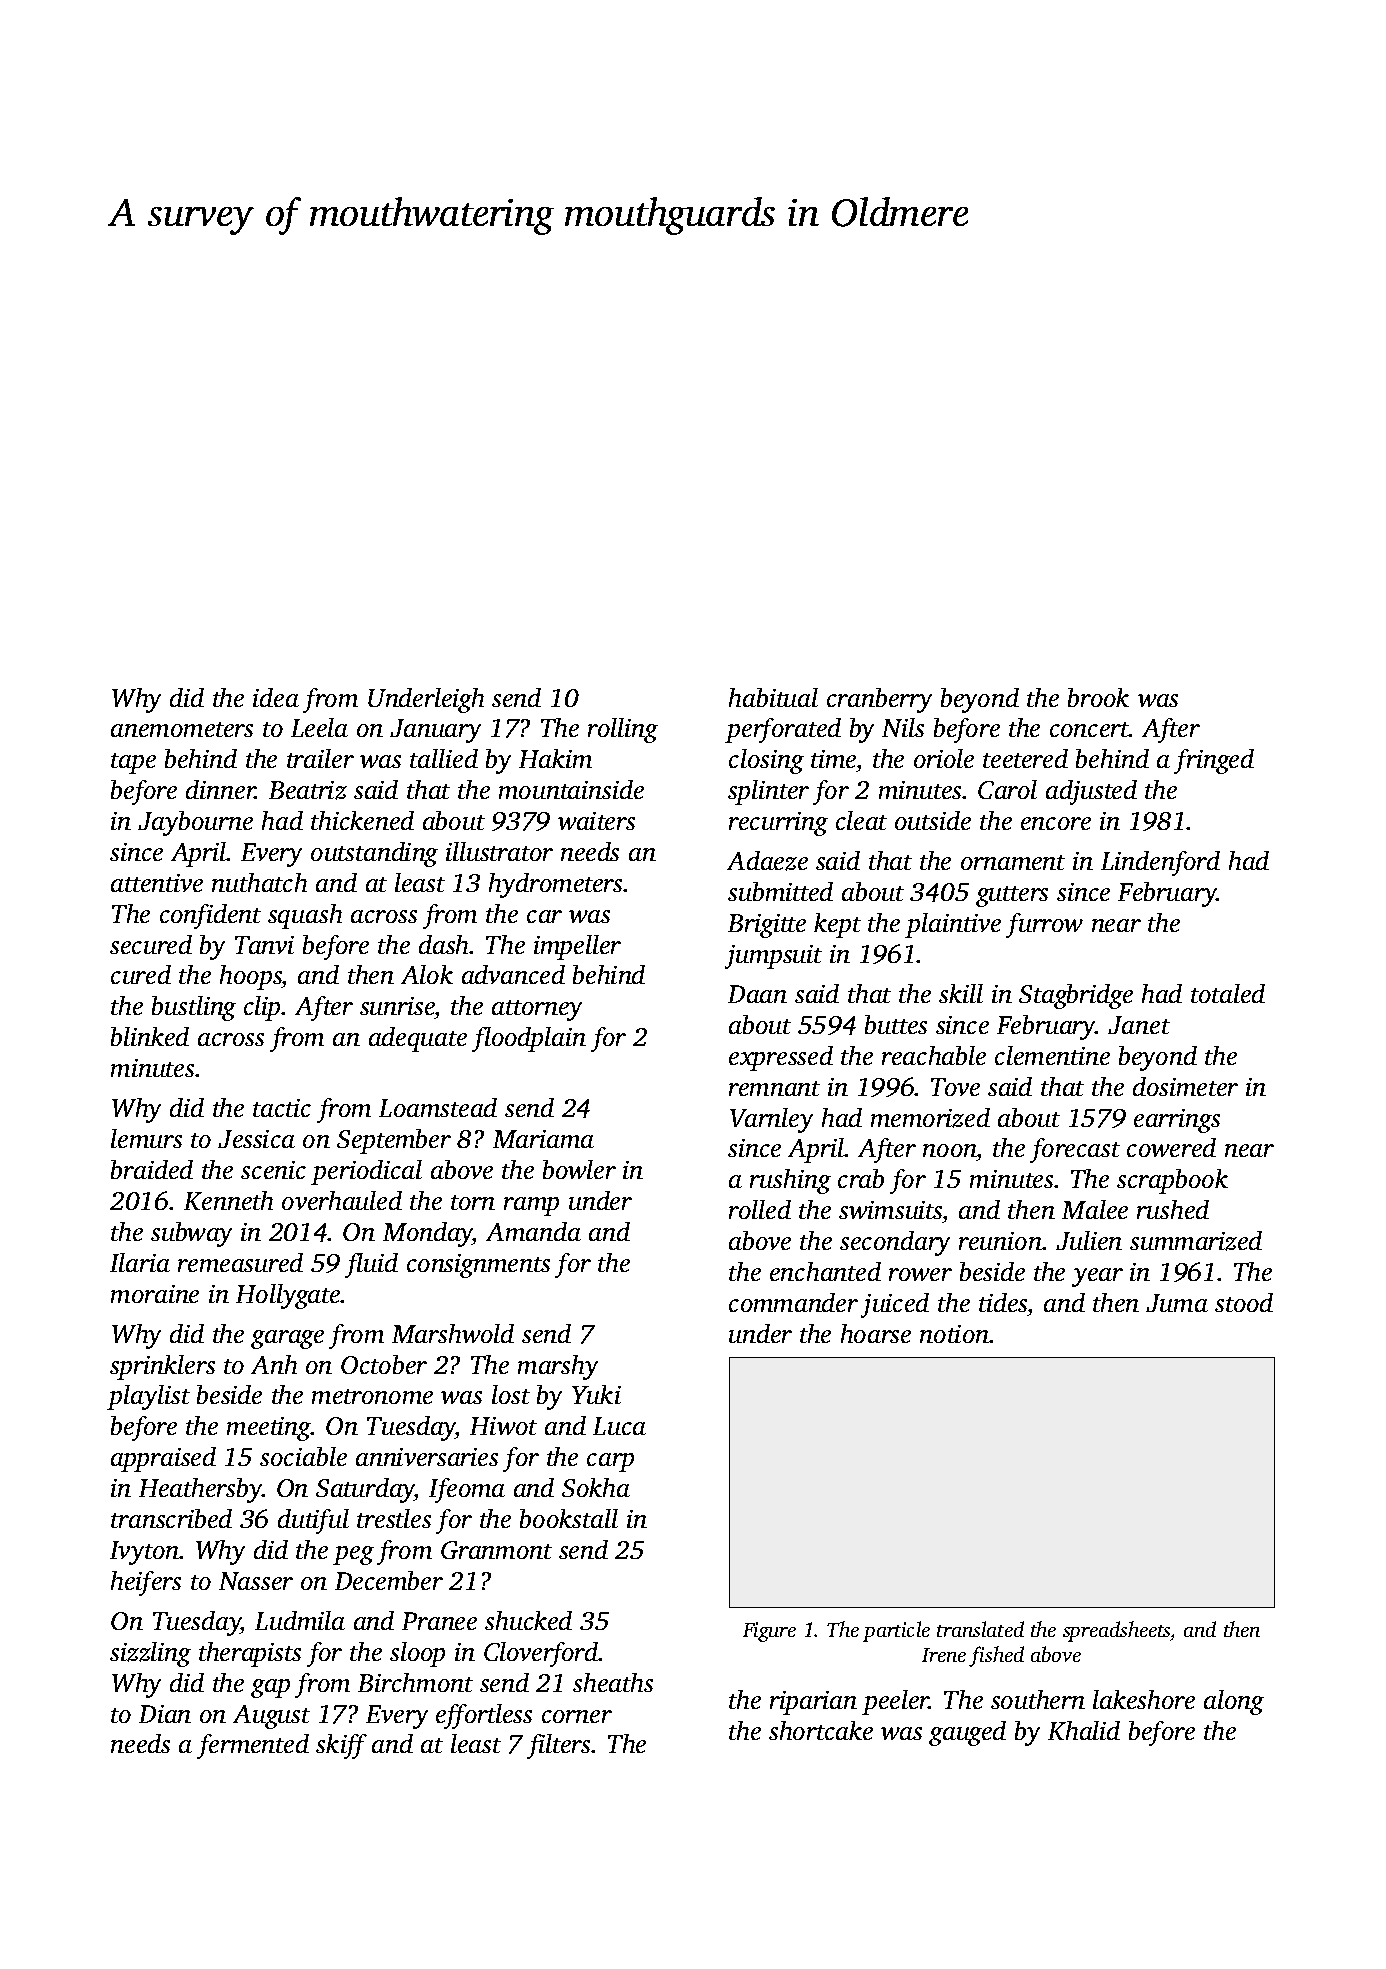 This page has width=1386, height=1969. What do you see at coordinates (263, 1008) in the page?
I see `clip` at bounding box center [263, 1008].
